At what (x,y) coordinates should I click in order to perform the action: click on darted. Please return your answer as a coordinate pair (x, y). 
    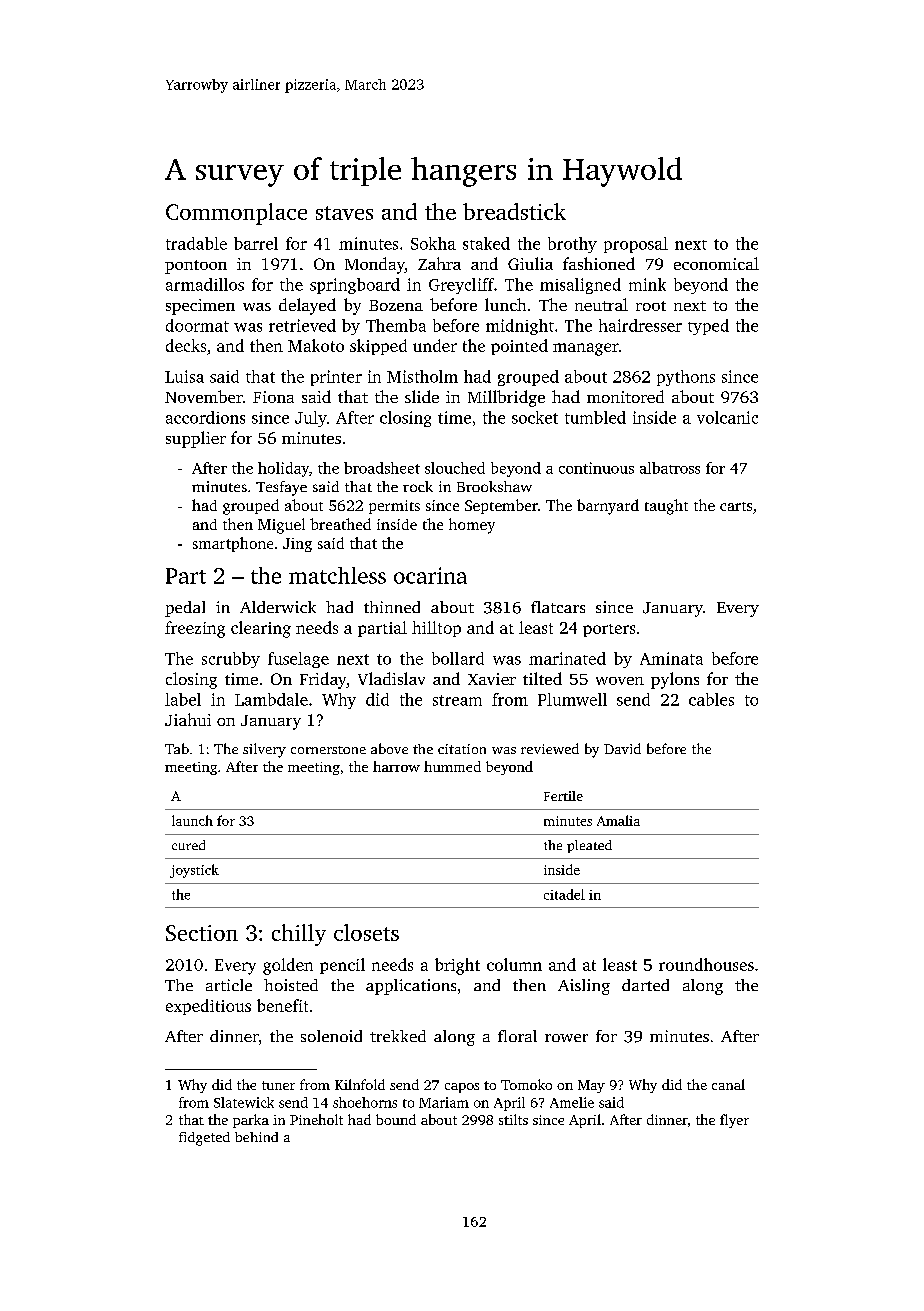
    Looking at the image, I should click on (645, 985).
